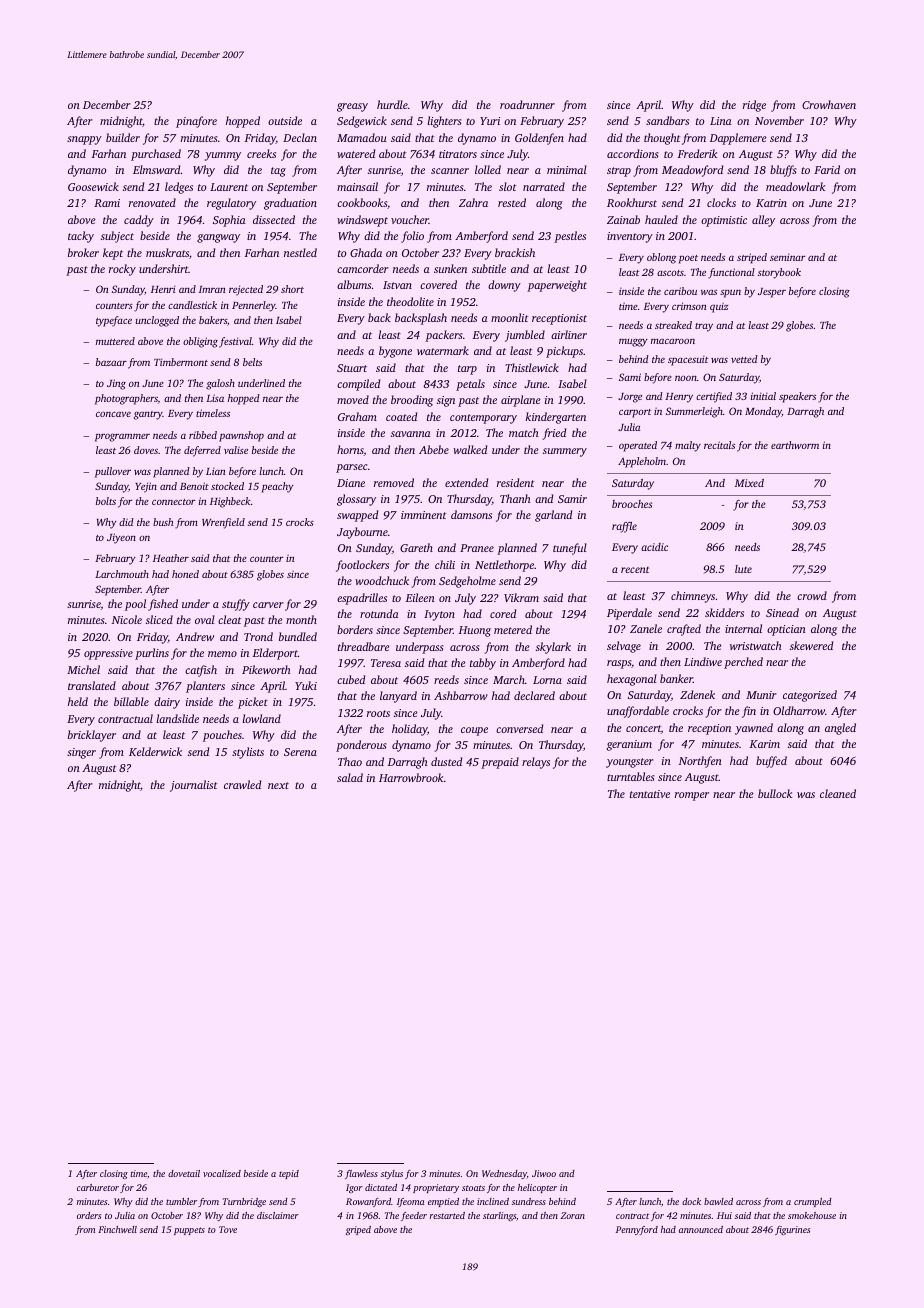  What do you see at coordinates (470, 385) in the screenshot?
I see `petals` at bounding box center [470, 385].
